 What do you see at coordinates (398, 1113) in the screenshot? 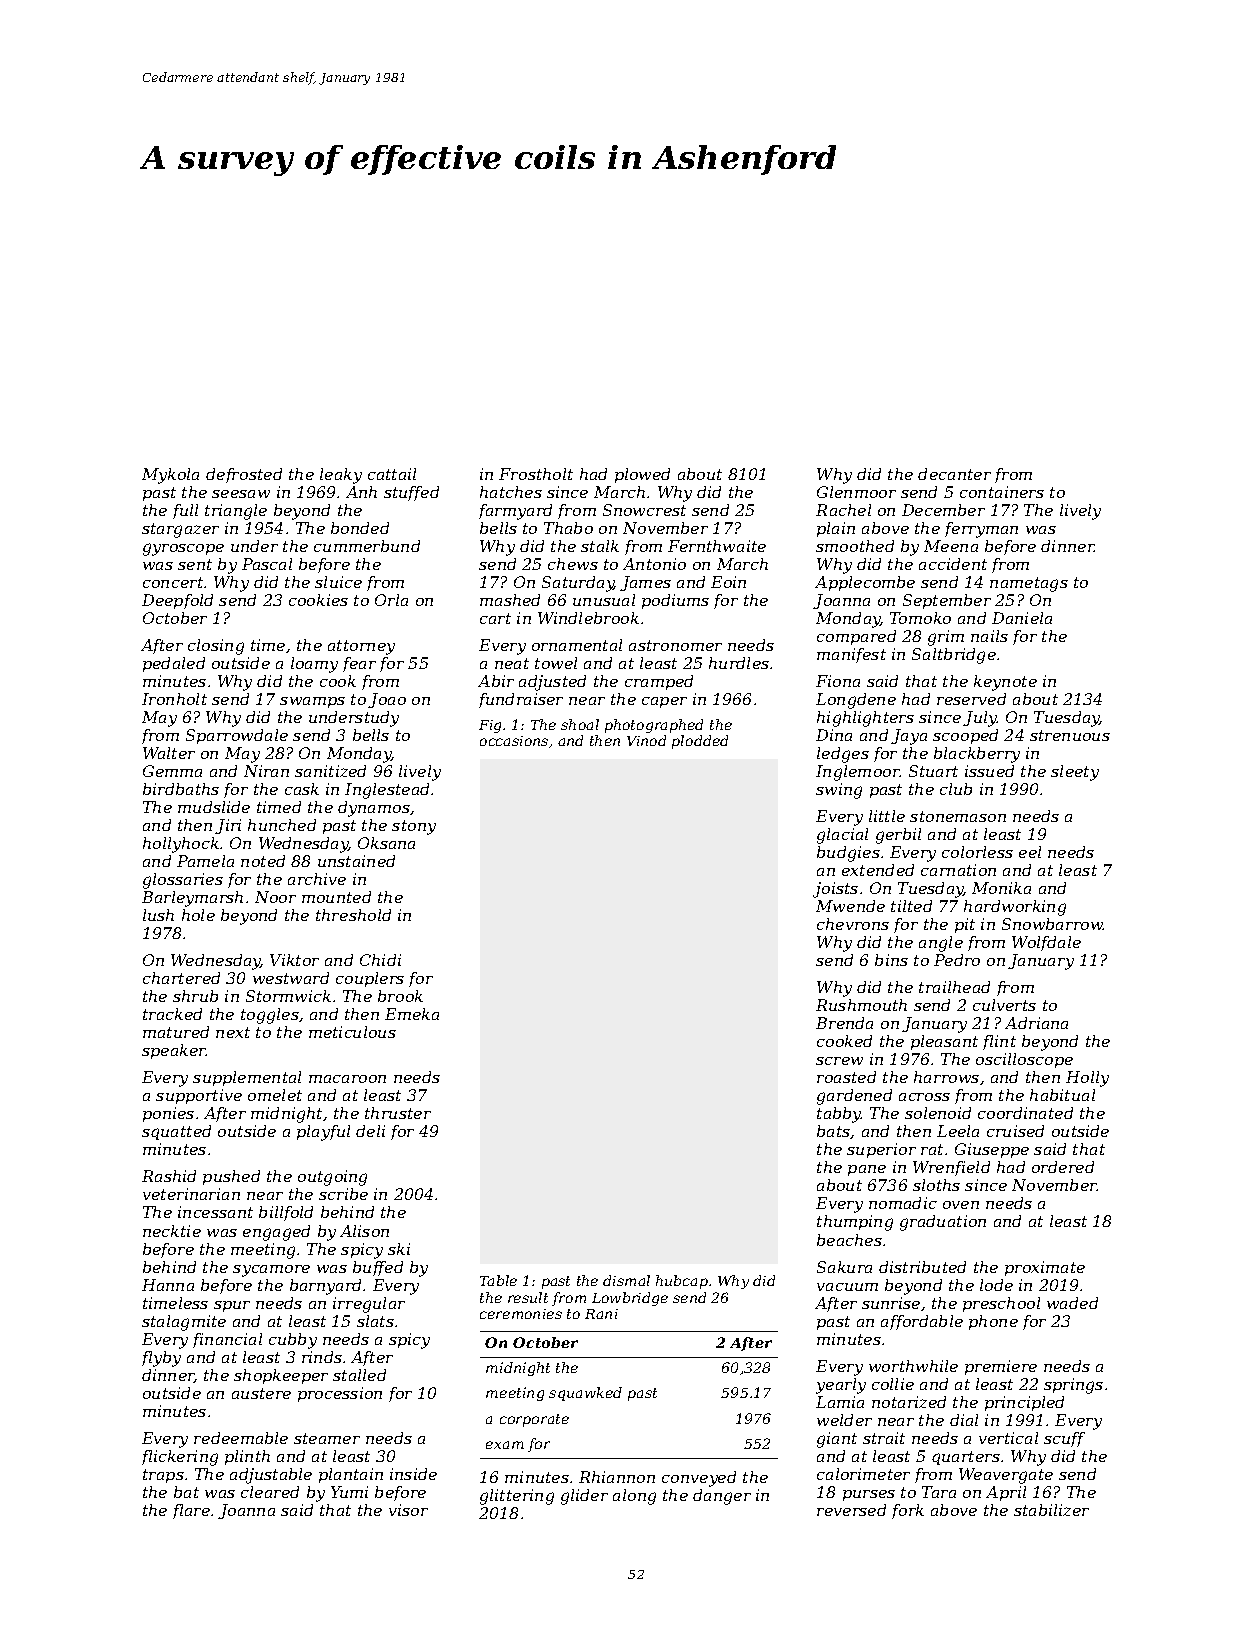
I see `thruster` at bounding box center [398, 1113].
